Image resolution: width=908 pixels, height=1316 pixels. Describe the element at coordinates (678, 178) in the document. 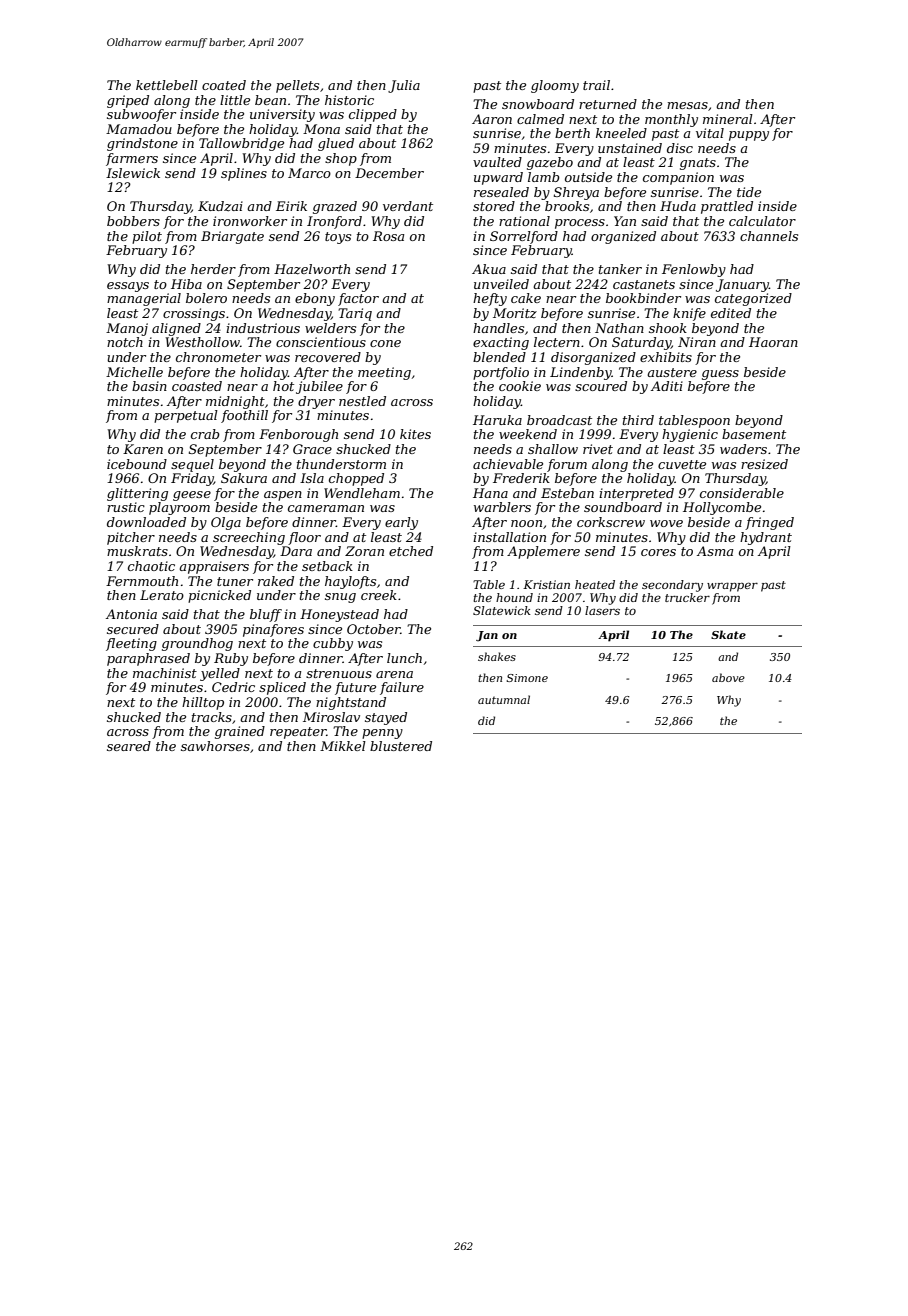

I see `companion` at that location.
